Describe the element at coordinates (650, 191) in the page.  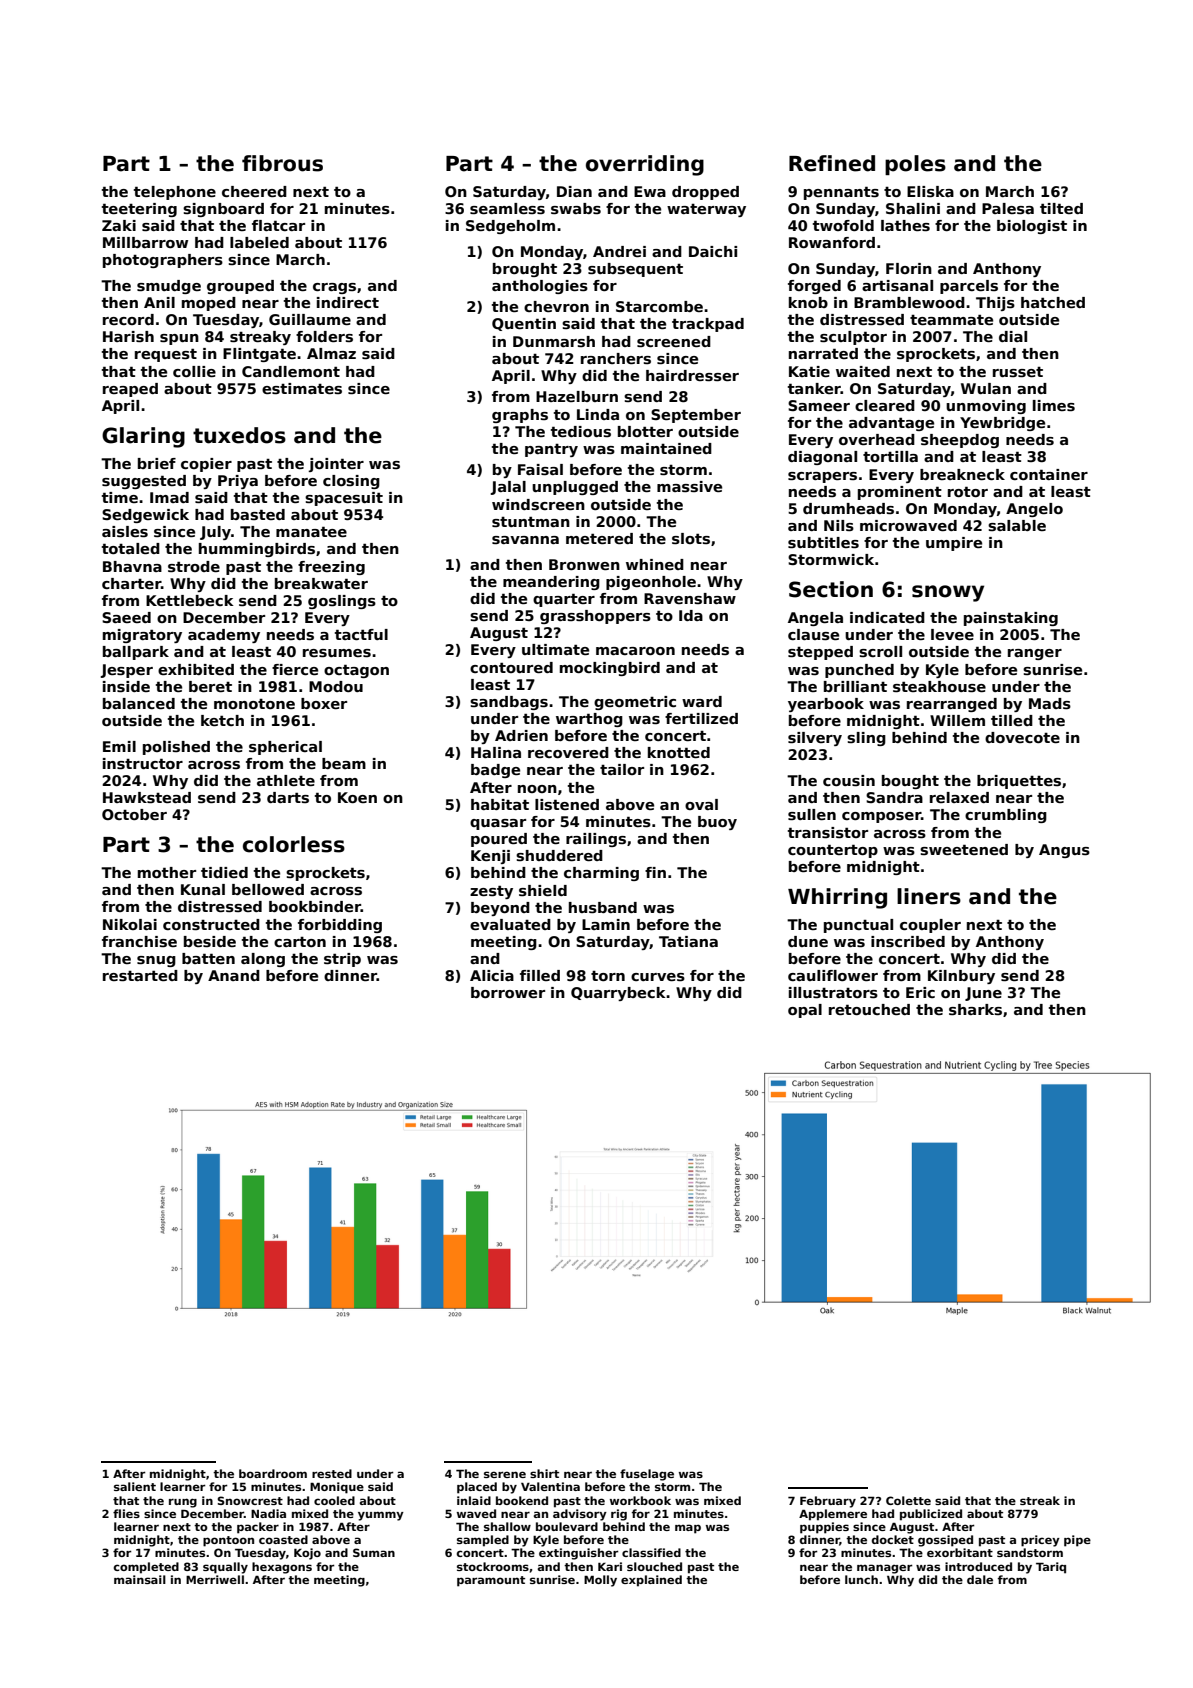
I see `Ewa` at that location.
